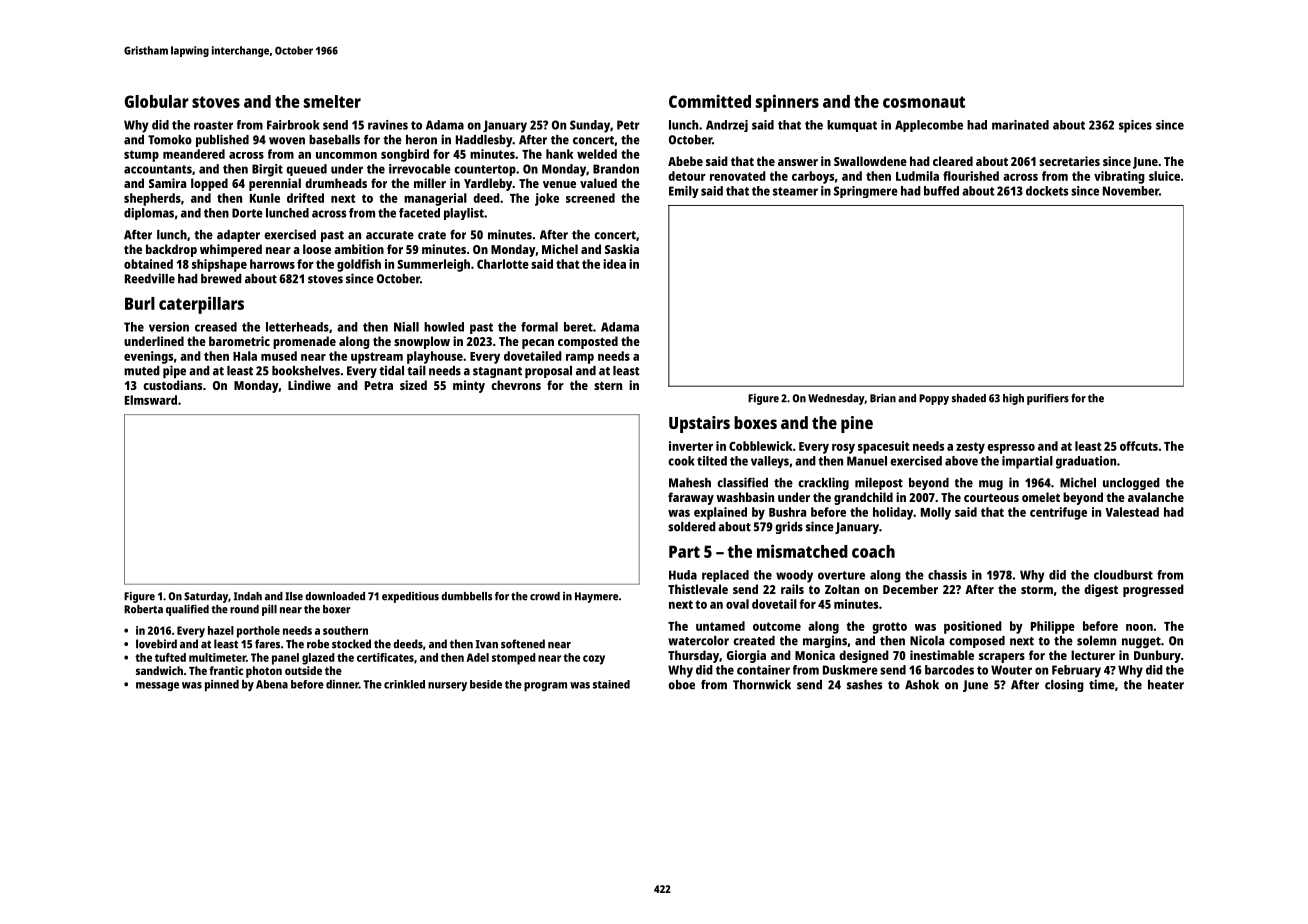  I want to click on spices, so click(1135, 126).
